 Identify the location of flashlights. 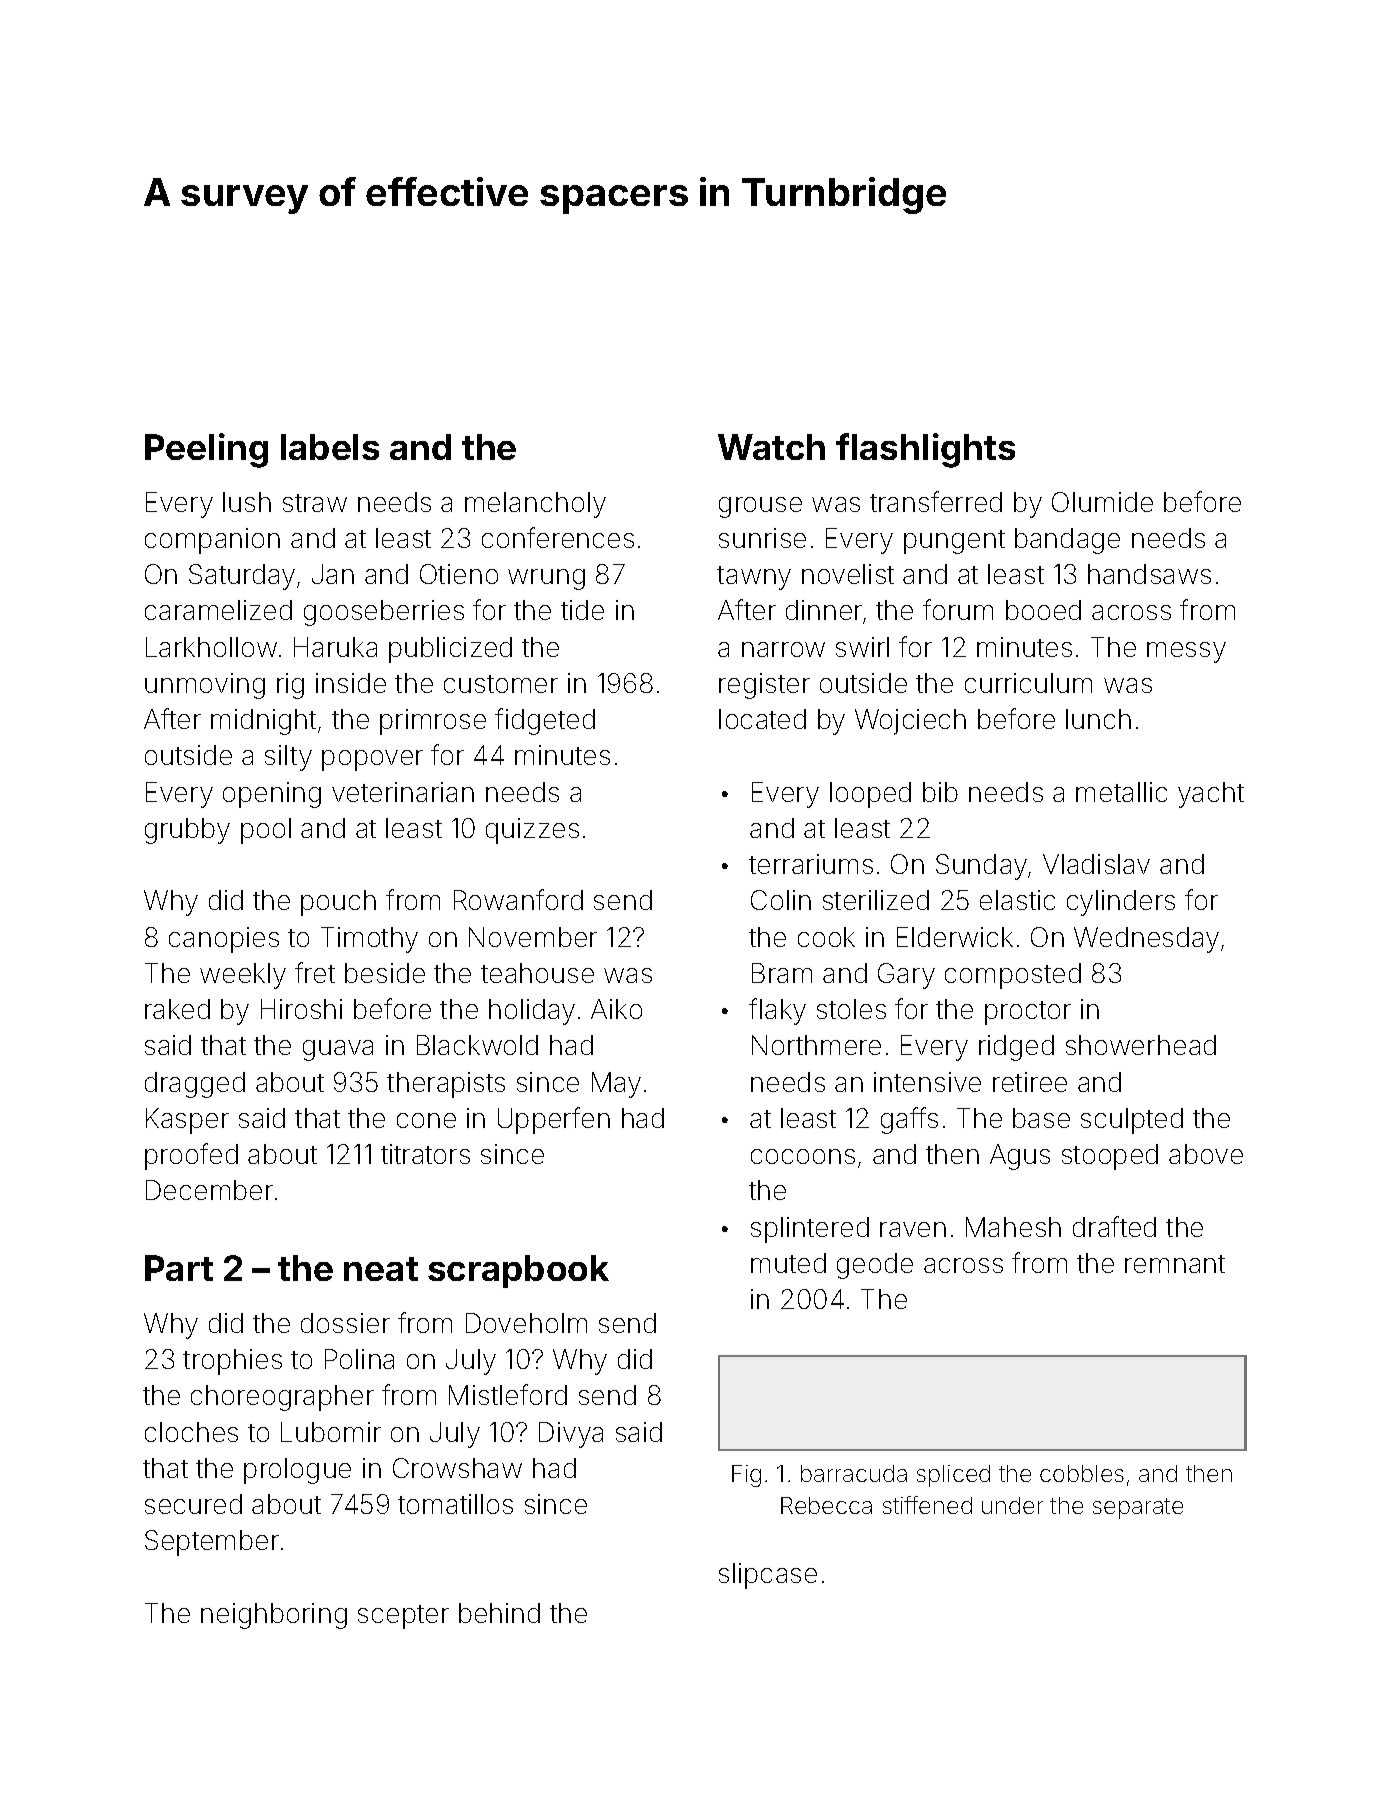
(925, 450).
